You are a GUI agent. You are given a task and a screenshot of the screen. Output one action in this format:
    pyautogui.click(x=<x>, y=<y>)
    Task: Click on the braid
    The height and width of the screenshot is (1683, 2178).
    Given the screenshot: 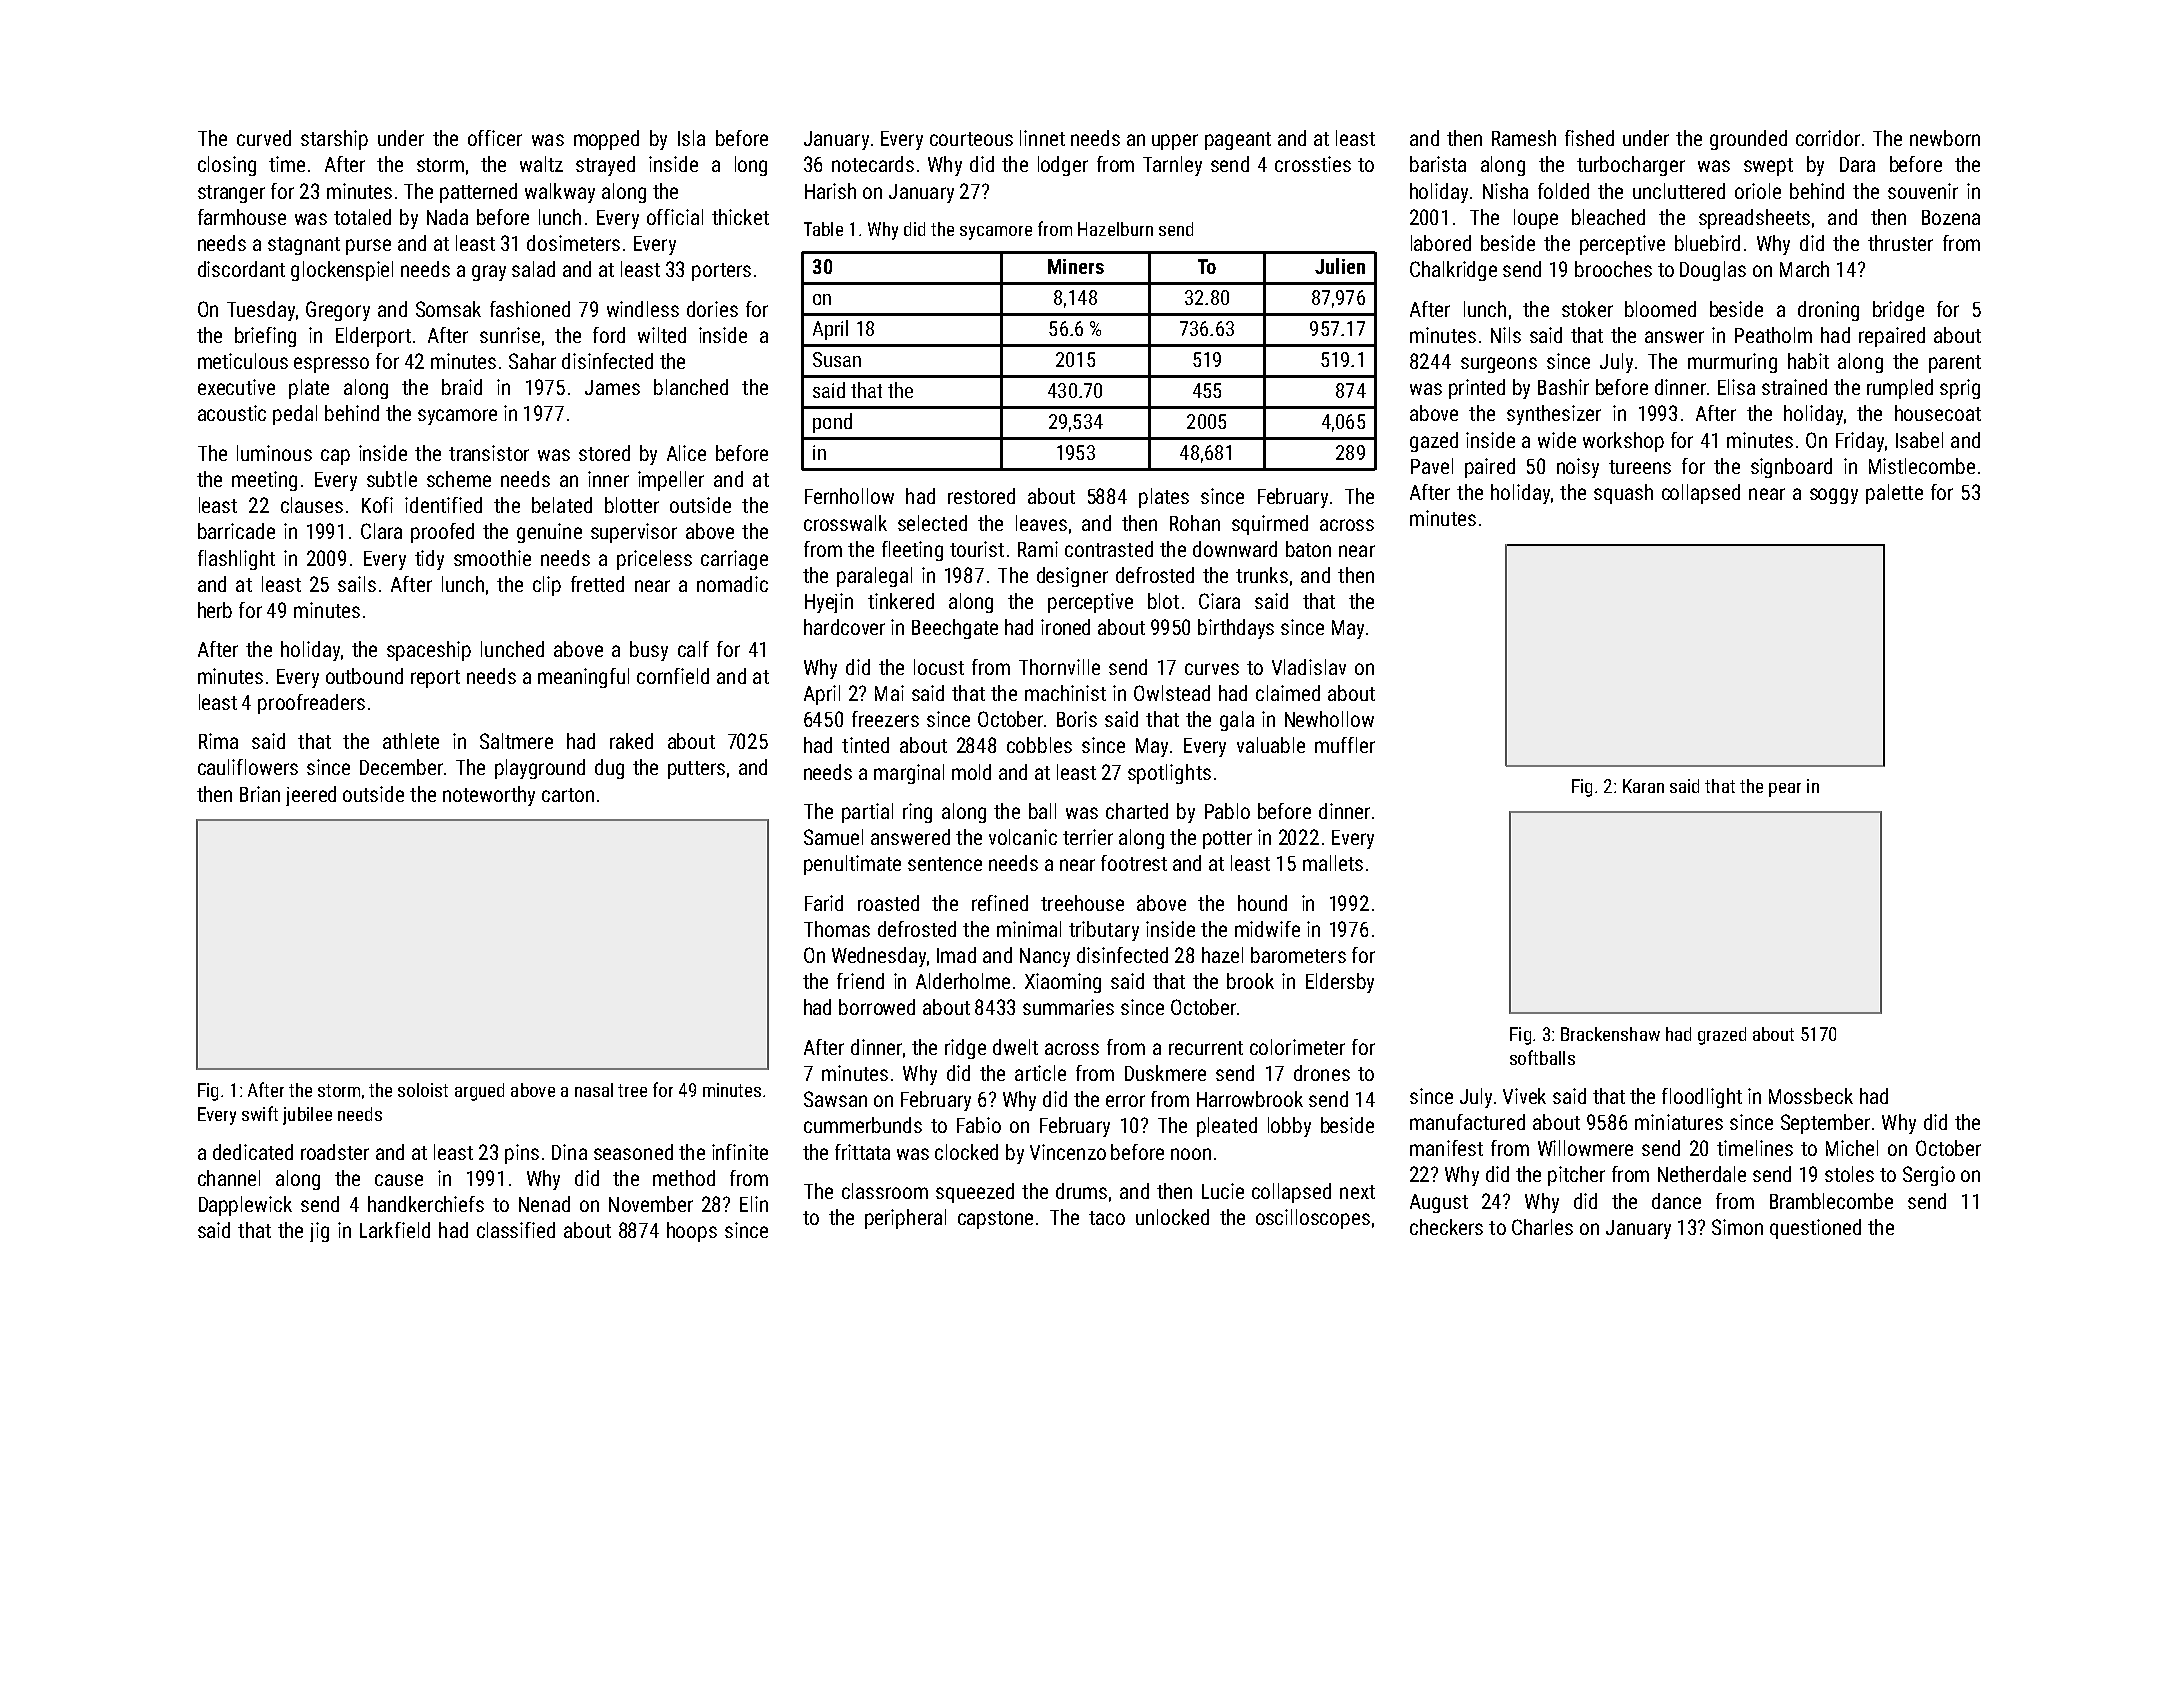 What is the action you would take?
    pyautogui.click(x=462, y=387)
